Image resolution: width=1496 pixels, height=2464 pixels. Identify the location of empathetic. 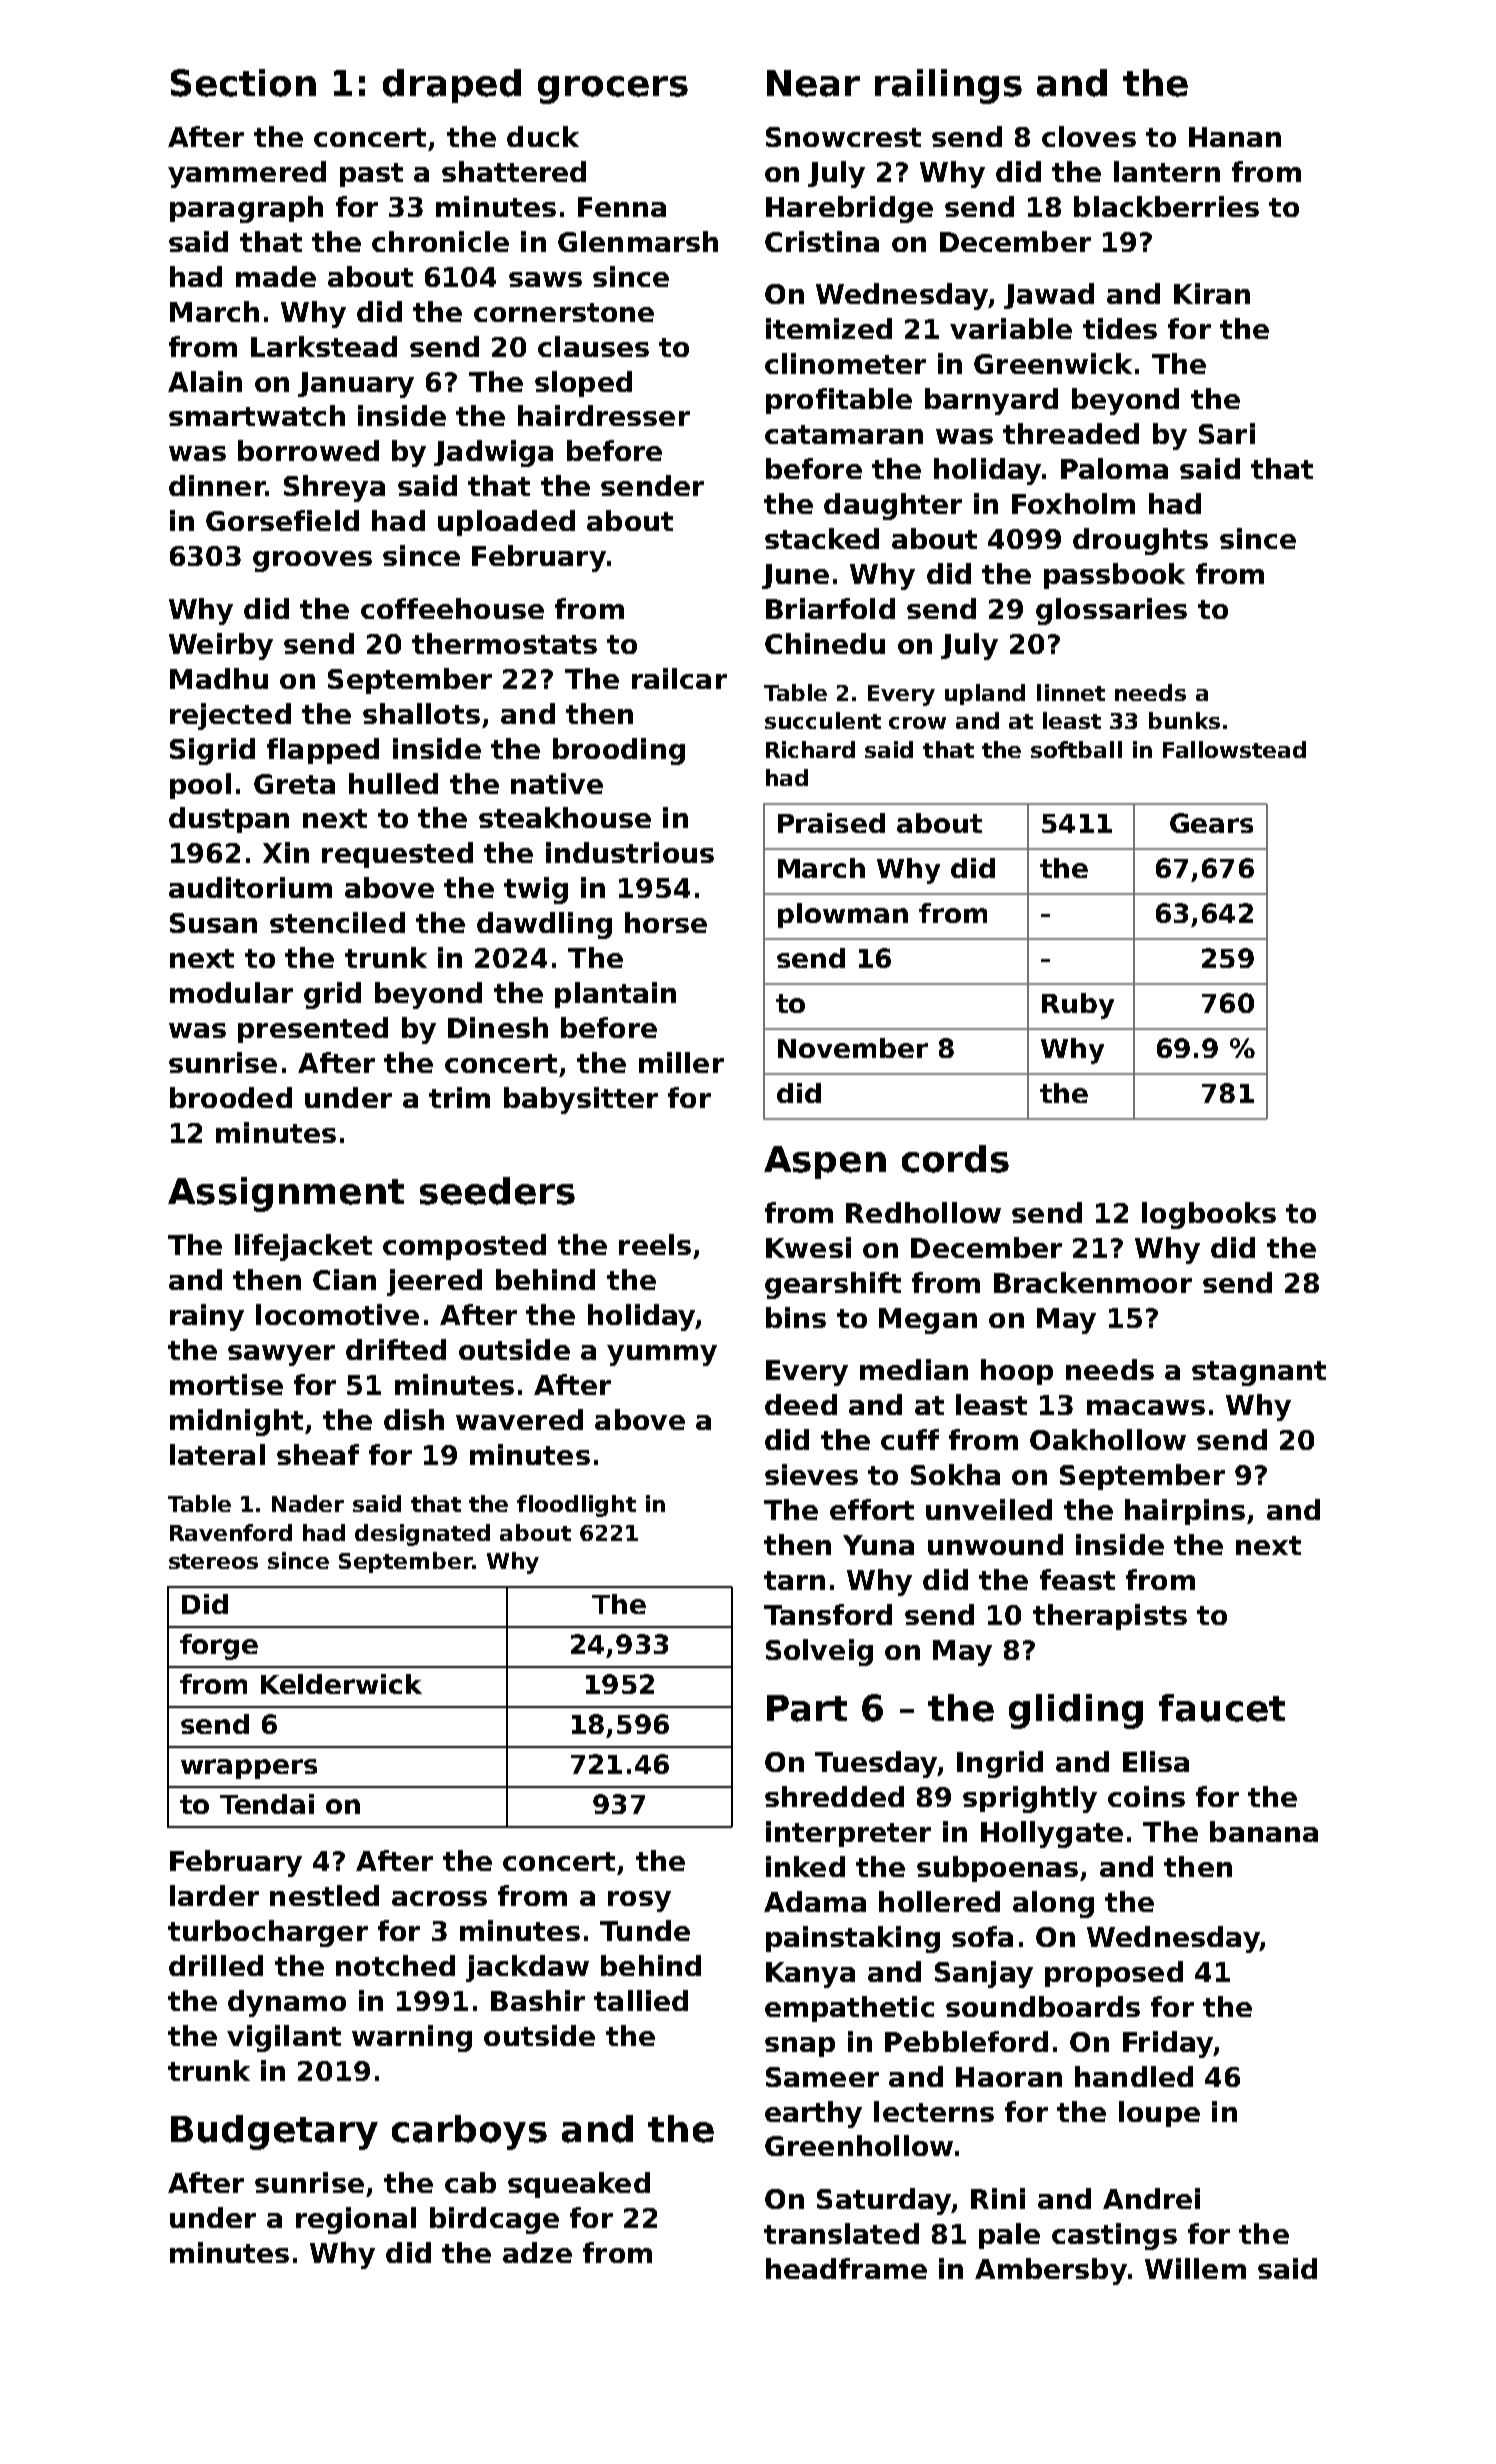
(849, 2009).
